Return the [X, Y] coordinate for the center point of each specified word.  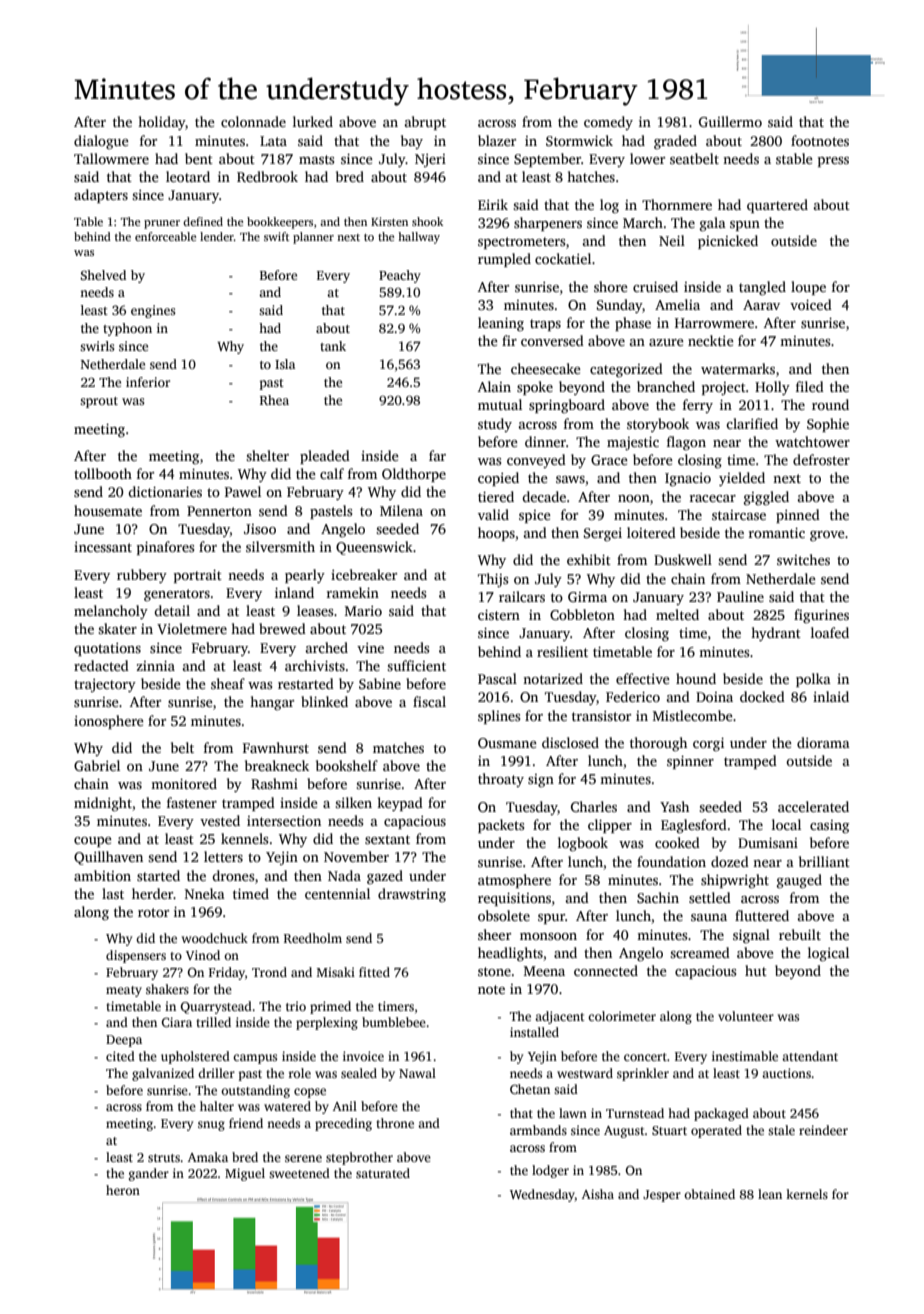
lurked [313, 121]
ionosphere [109, 722]
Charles [594, 806]
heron [123, 1190]
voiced [811, 304]
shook [427, 221]
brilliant [824, 861]
